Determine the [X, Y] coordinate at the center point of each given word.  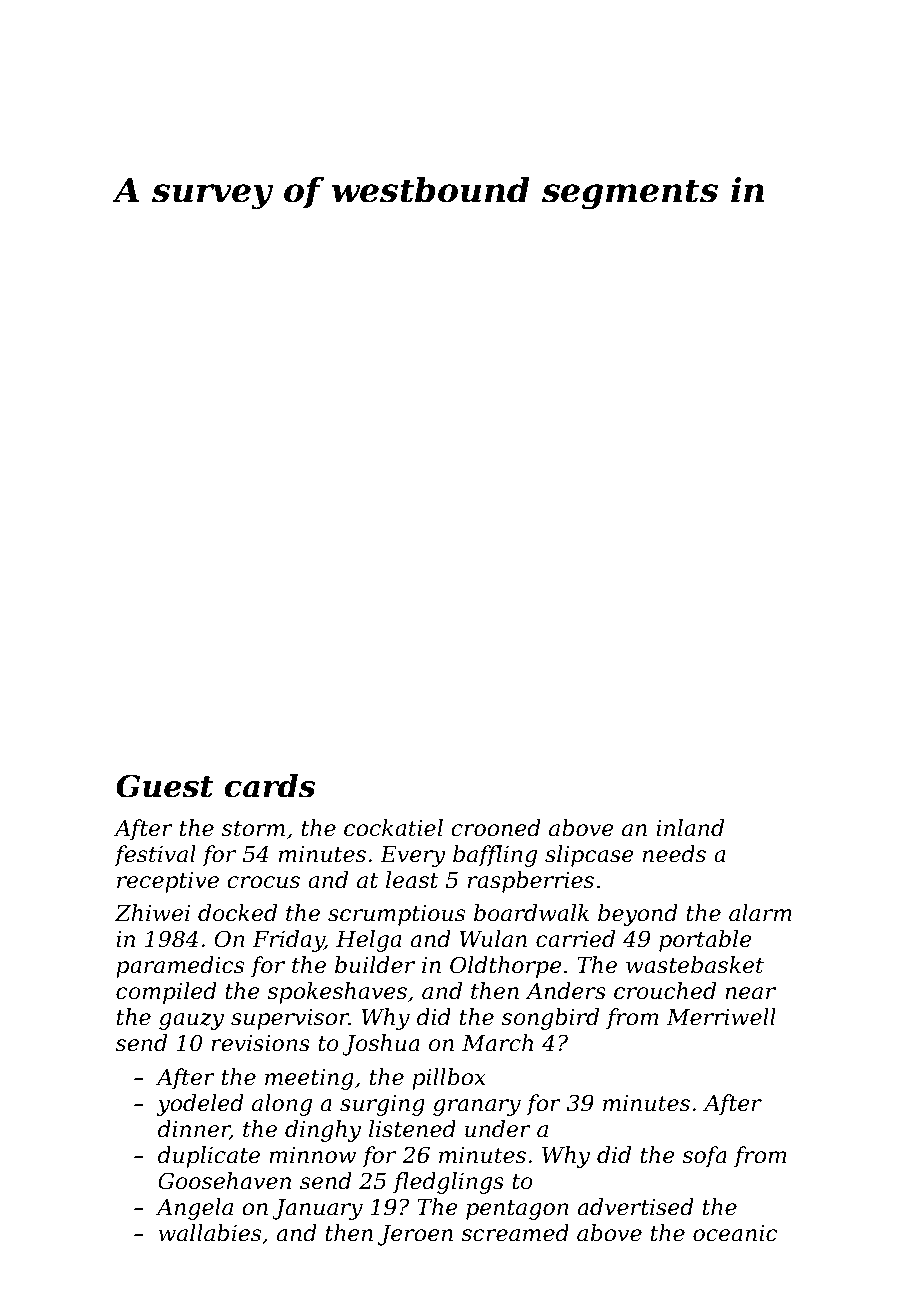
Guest [164, 786]
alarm [760, 913]
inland [690, 828]
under [498, 1129]
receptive [168, 882]
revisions [260, 1043]
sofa [704, 1157]
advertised [636, 1207]
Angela [194, 1209]
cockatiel [393, 828]
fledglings [448, 1183]
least [412, 880]
